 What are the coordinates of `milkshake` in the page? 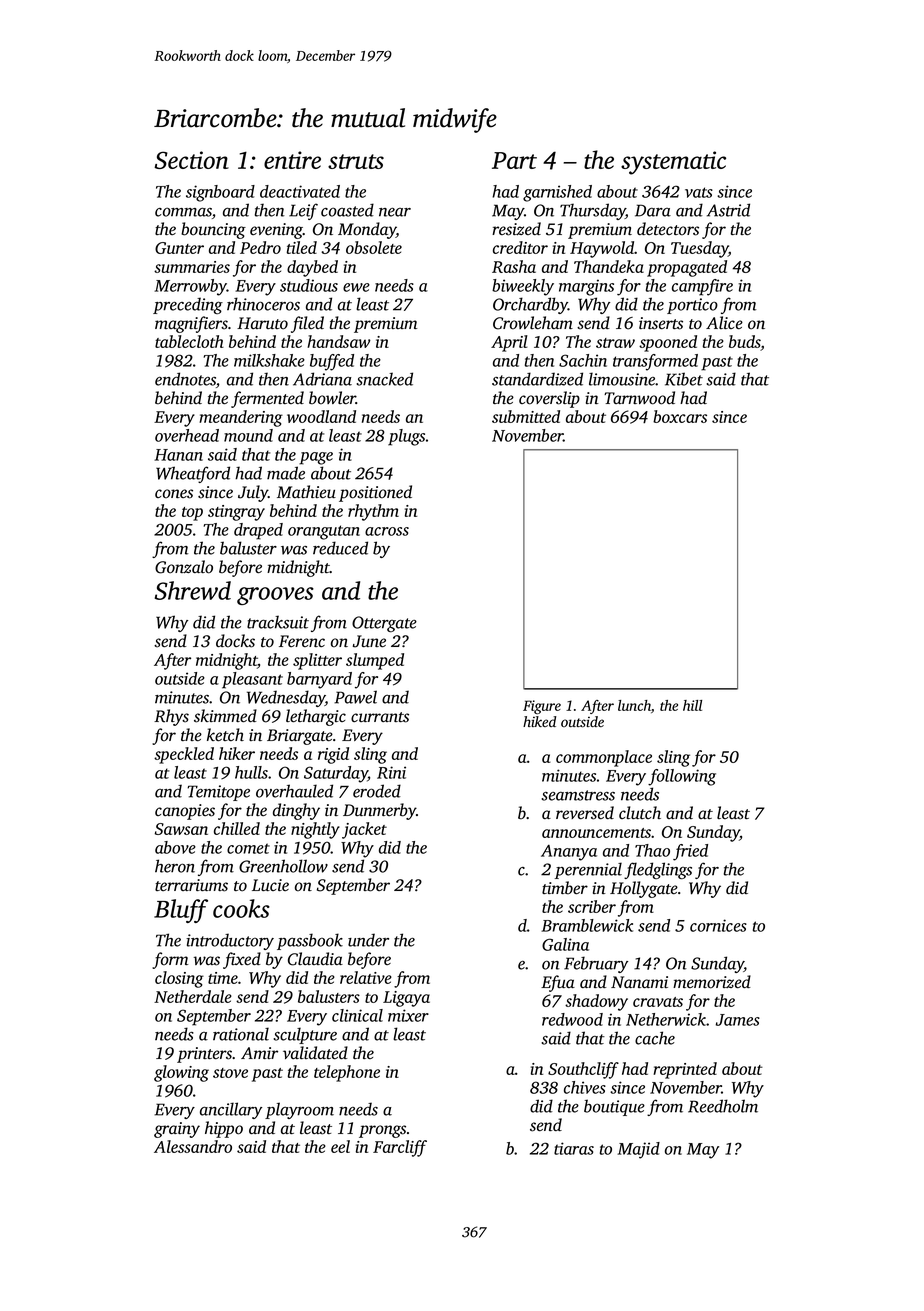 It's located at (269, 360).
